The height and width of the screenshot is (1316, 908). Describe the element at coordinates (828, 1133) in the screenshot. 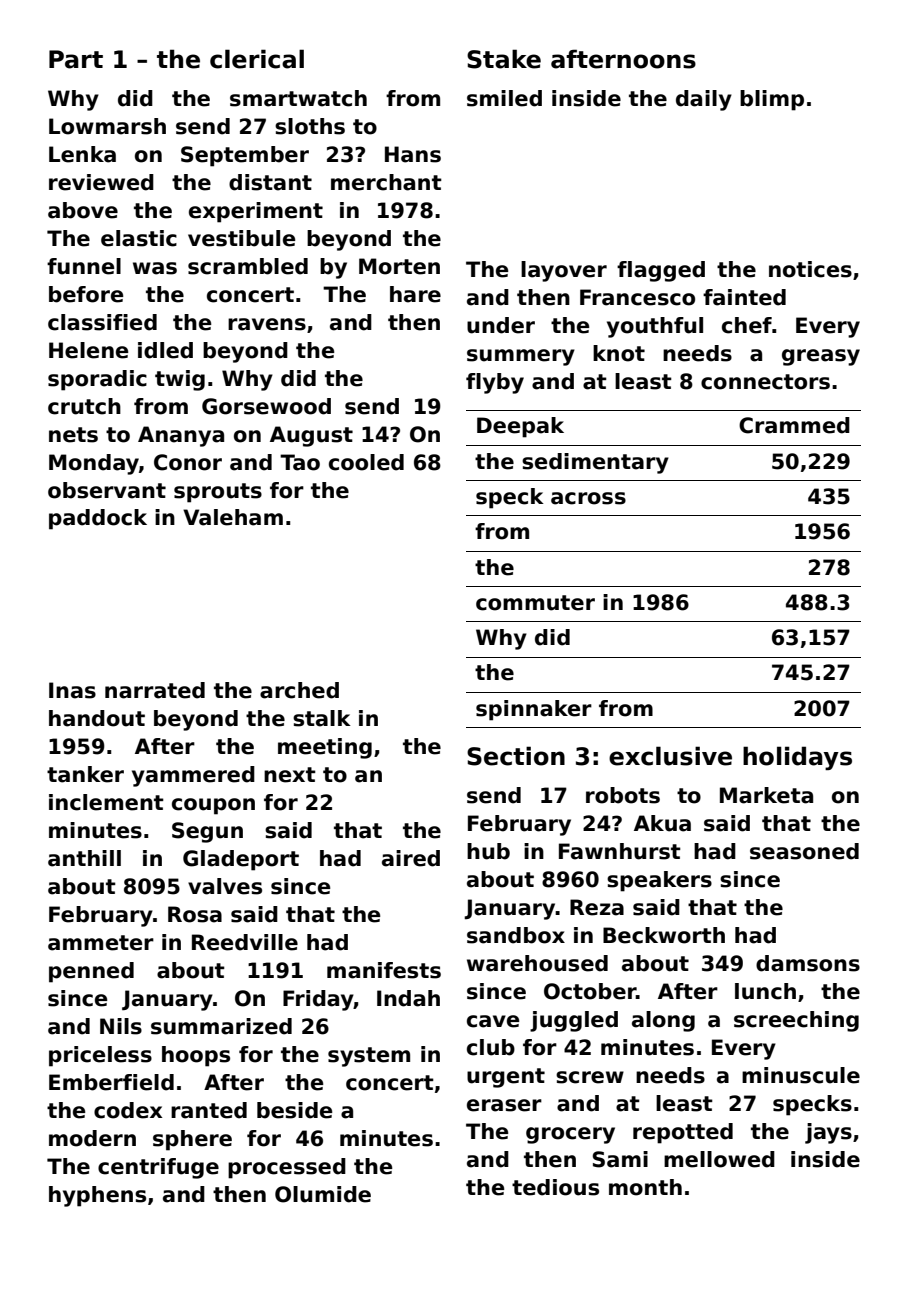

I see `jays` at that location.
